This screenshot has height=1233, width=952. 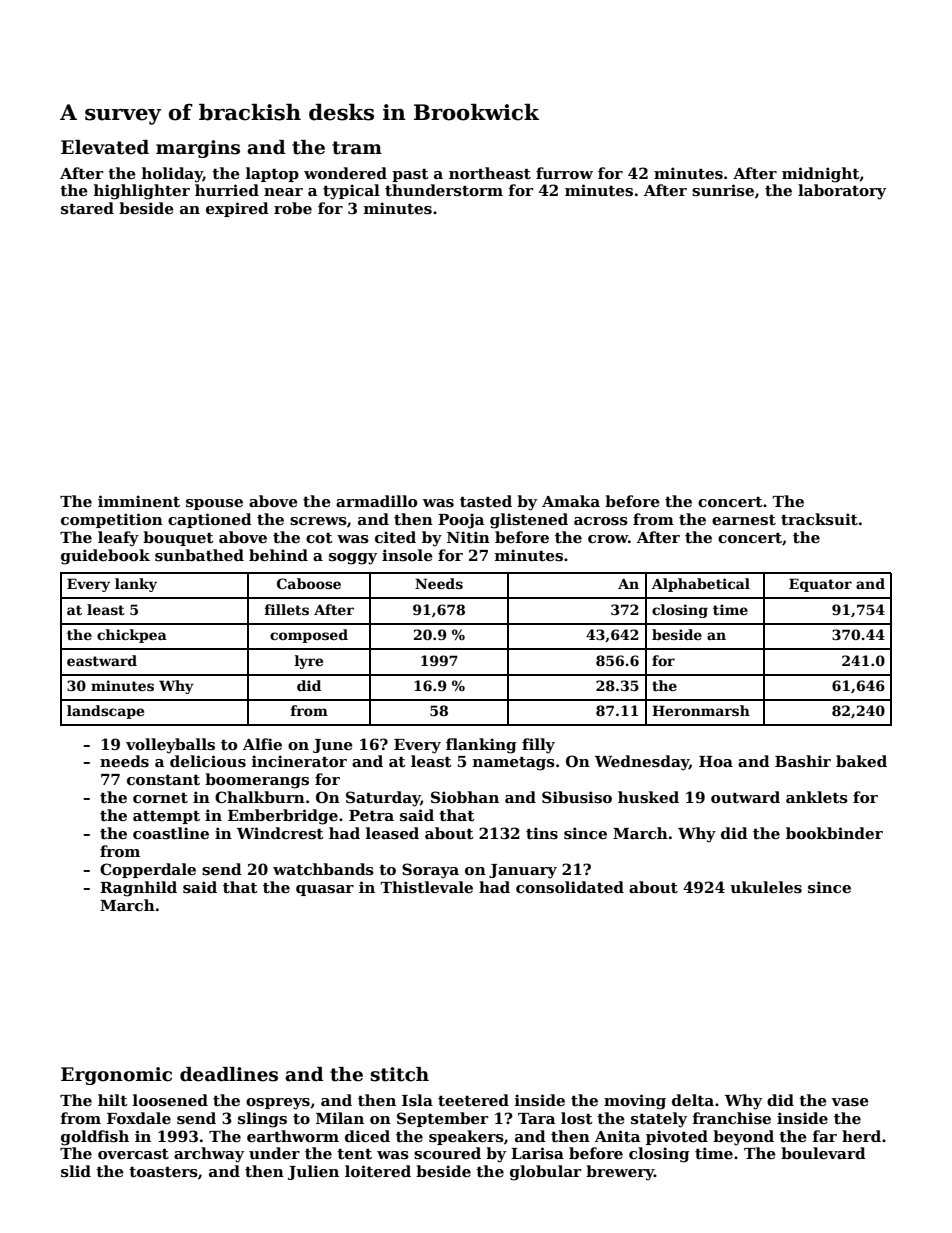 I want to click on Soraya, so click(x=430, y=871).
